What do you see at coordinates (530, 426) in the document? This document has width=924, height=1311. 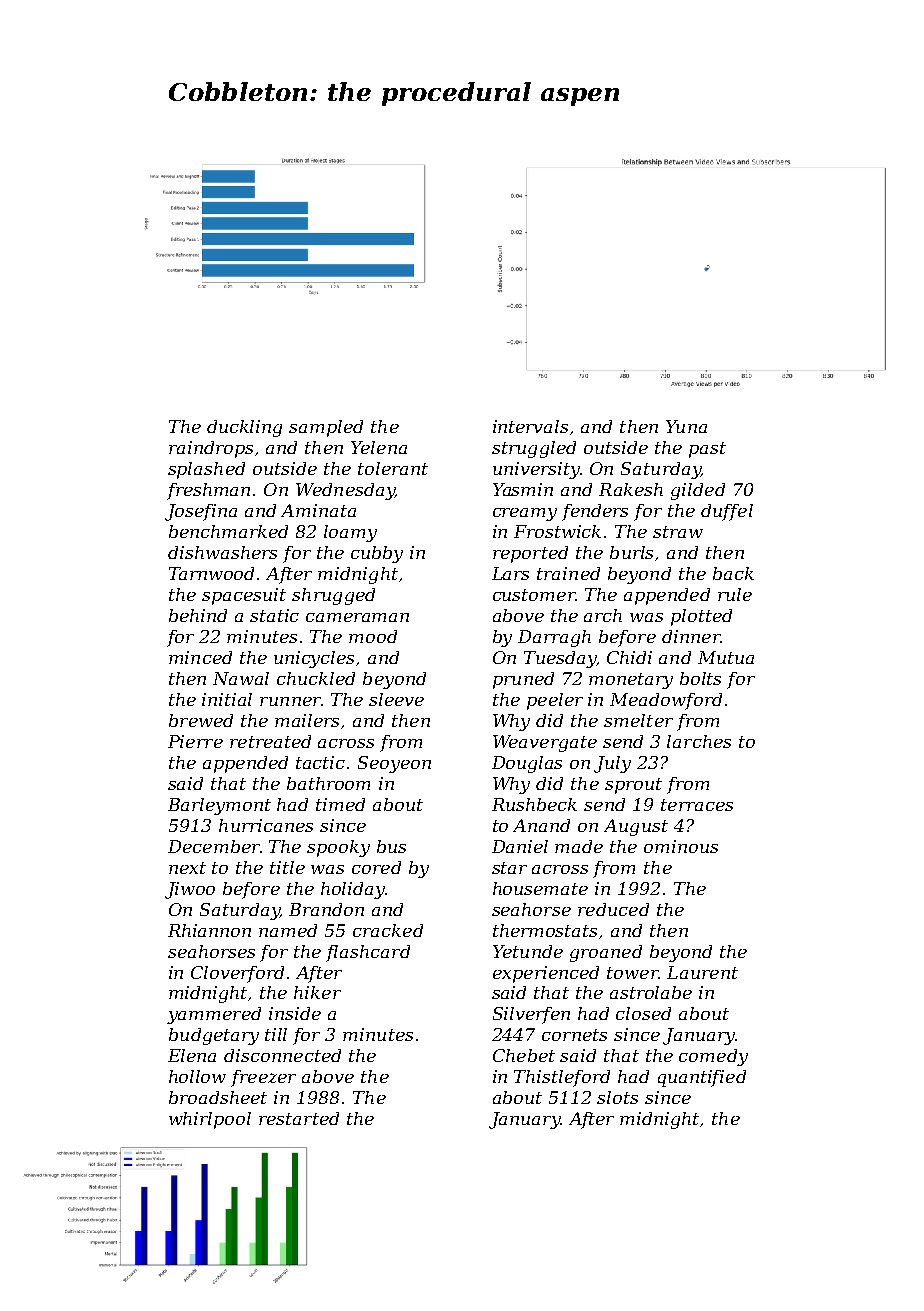 I see `intervals` at bounding box center [530, 426].
